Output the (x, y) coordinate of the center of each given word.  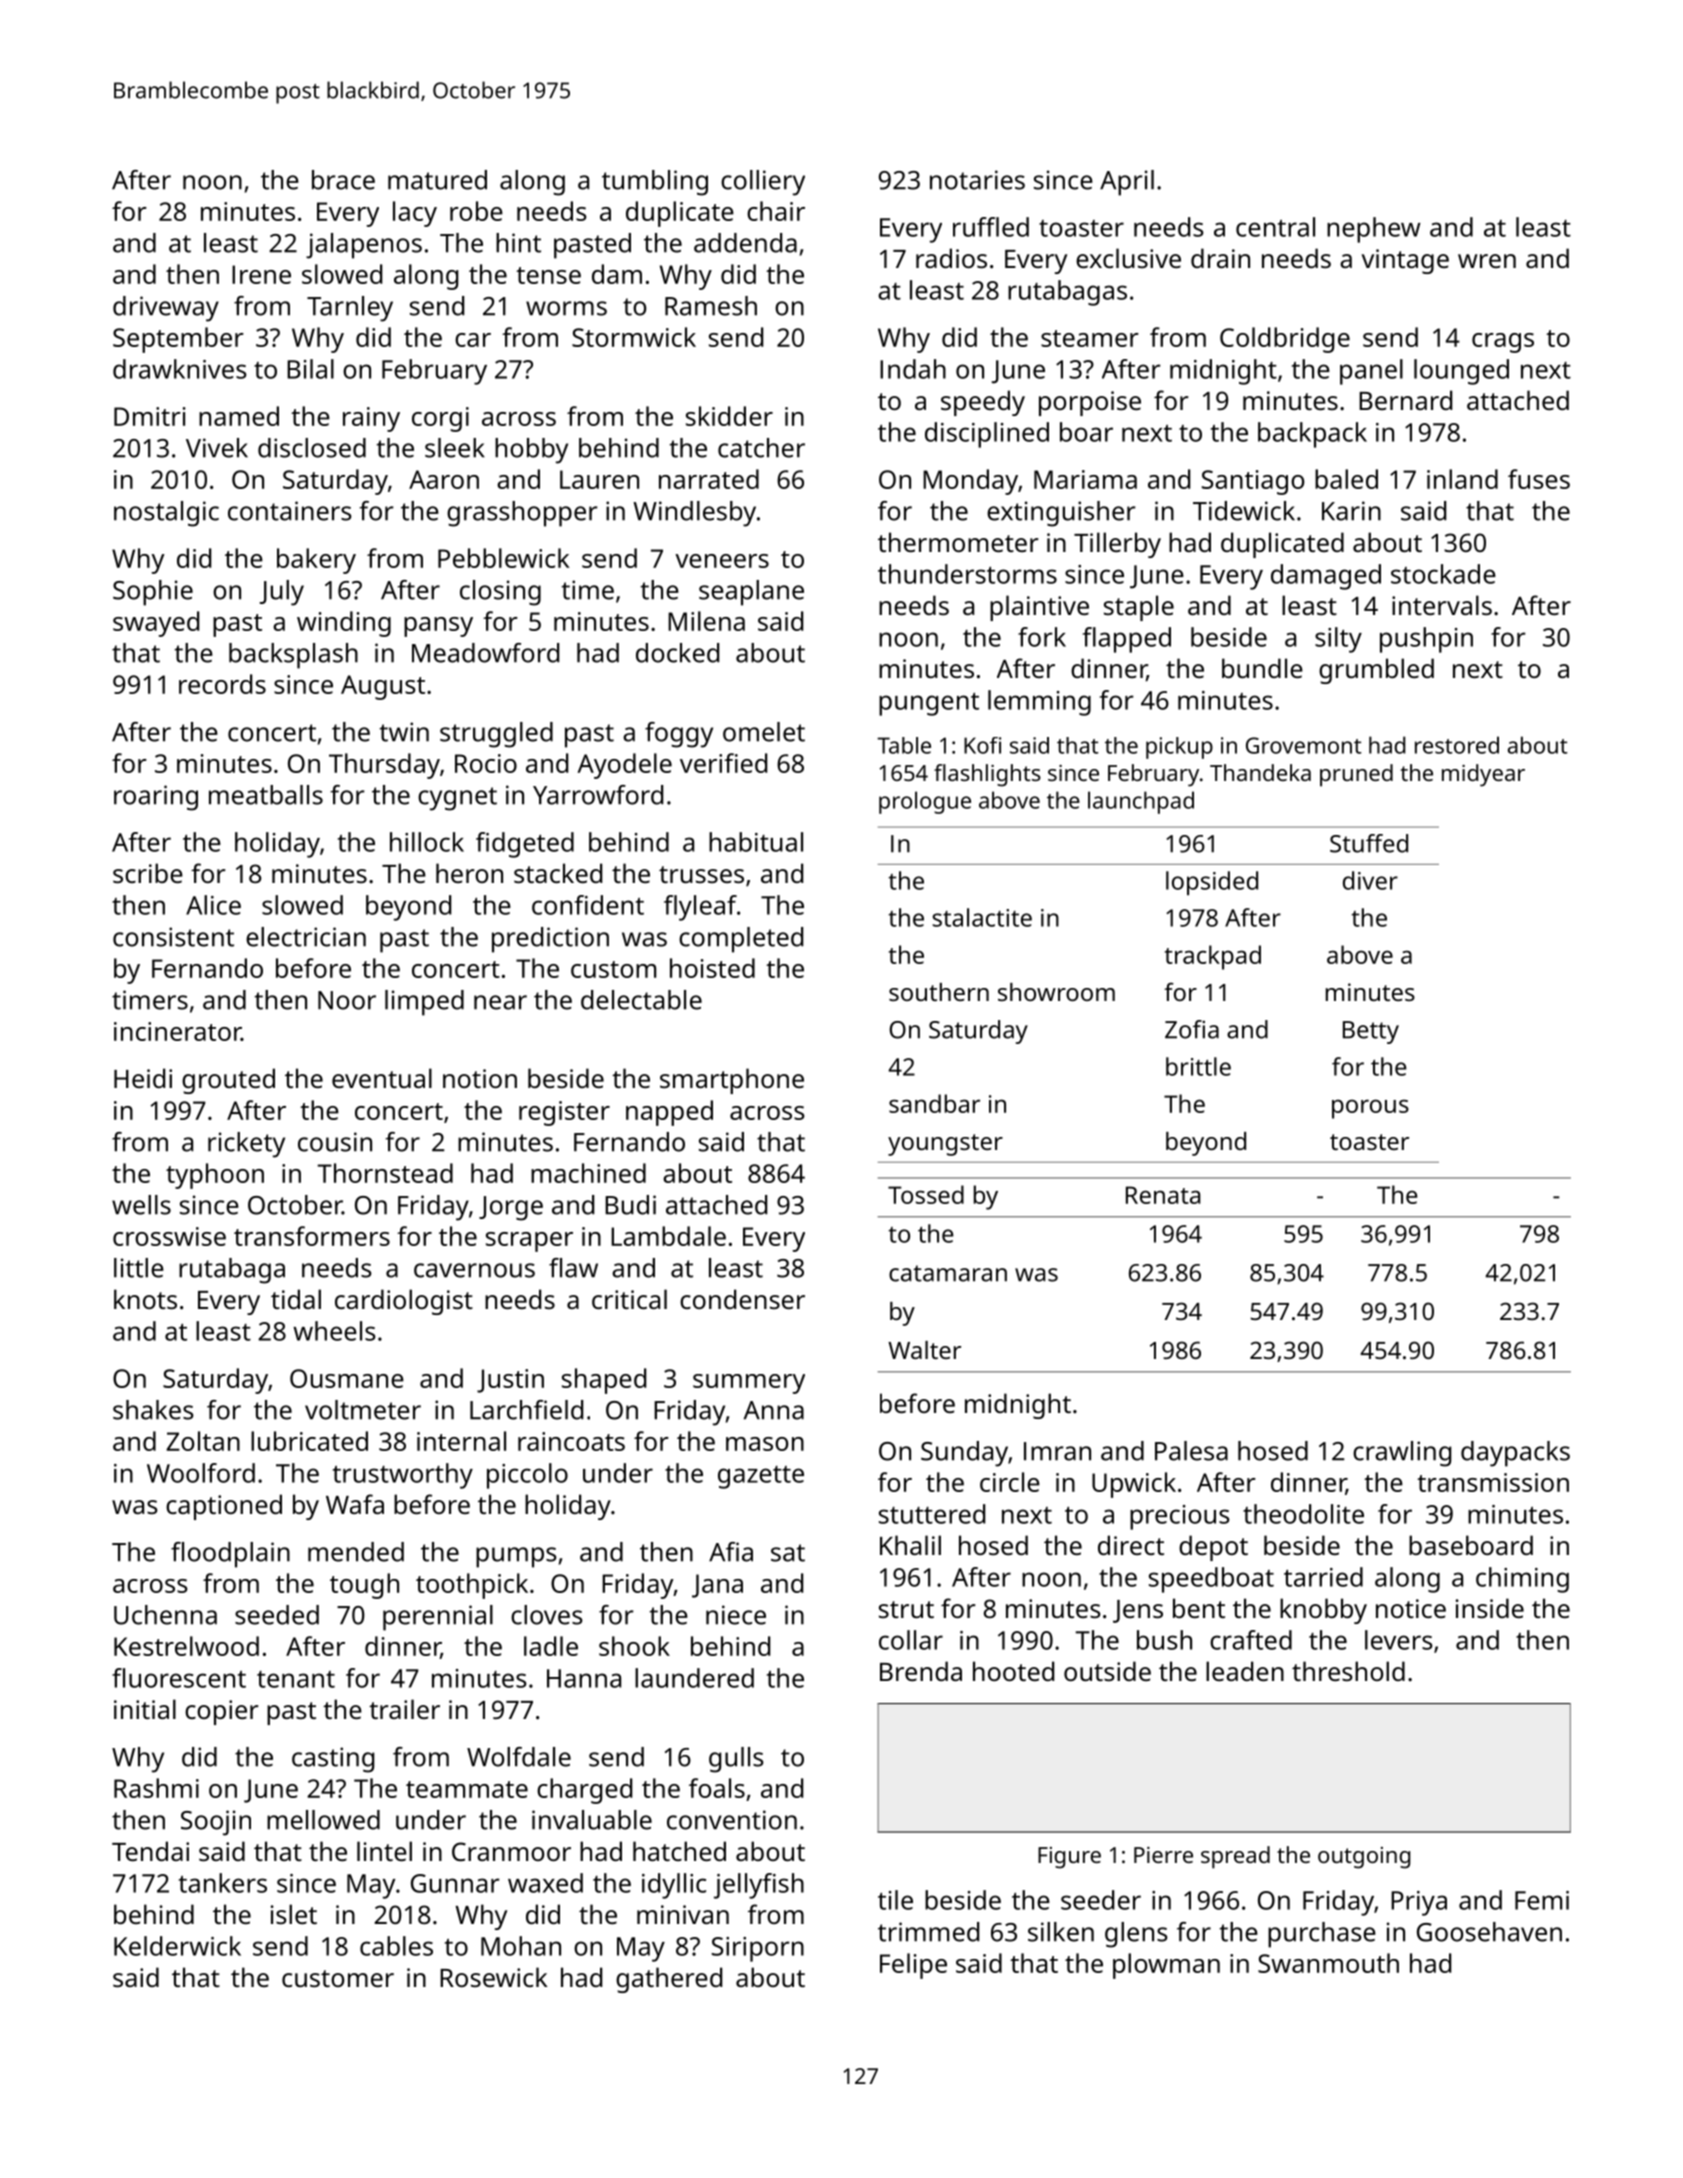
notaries (977, 180)
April (1127, 183)
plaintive (1039, 608)
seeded (277, 1615)
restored (1457, 745)
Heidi (143, 1078)
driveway (166, 309)
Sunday (964, 1454)
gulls (736, 1760)
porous (1370, 1109)
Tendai (150, 1851)
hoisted (712, 968)
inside (1490, 1608)
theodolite (1303, 1514)
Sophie (153, 593)
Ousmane (347, 1378)
